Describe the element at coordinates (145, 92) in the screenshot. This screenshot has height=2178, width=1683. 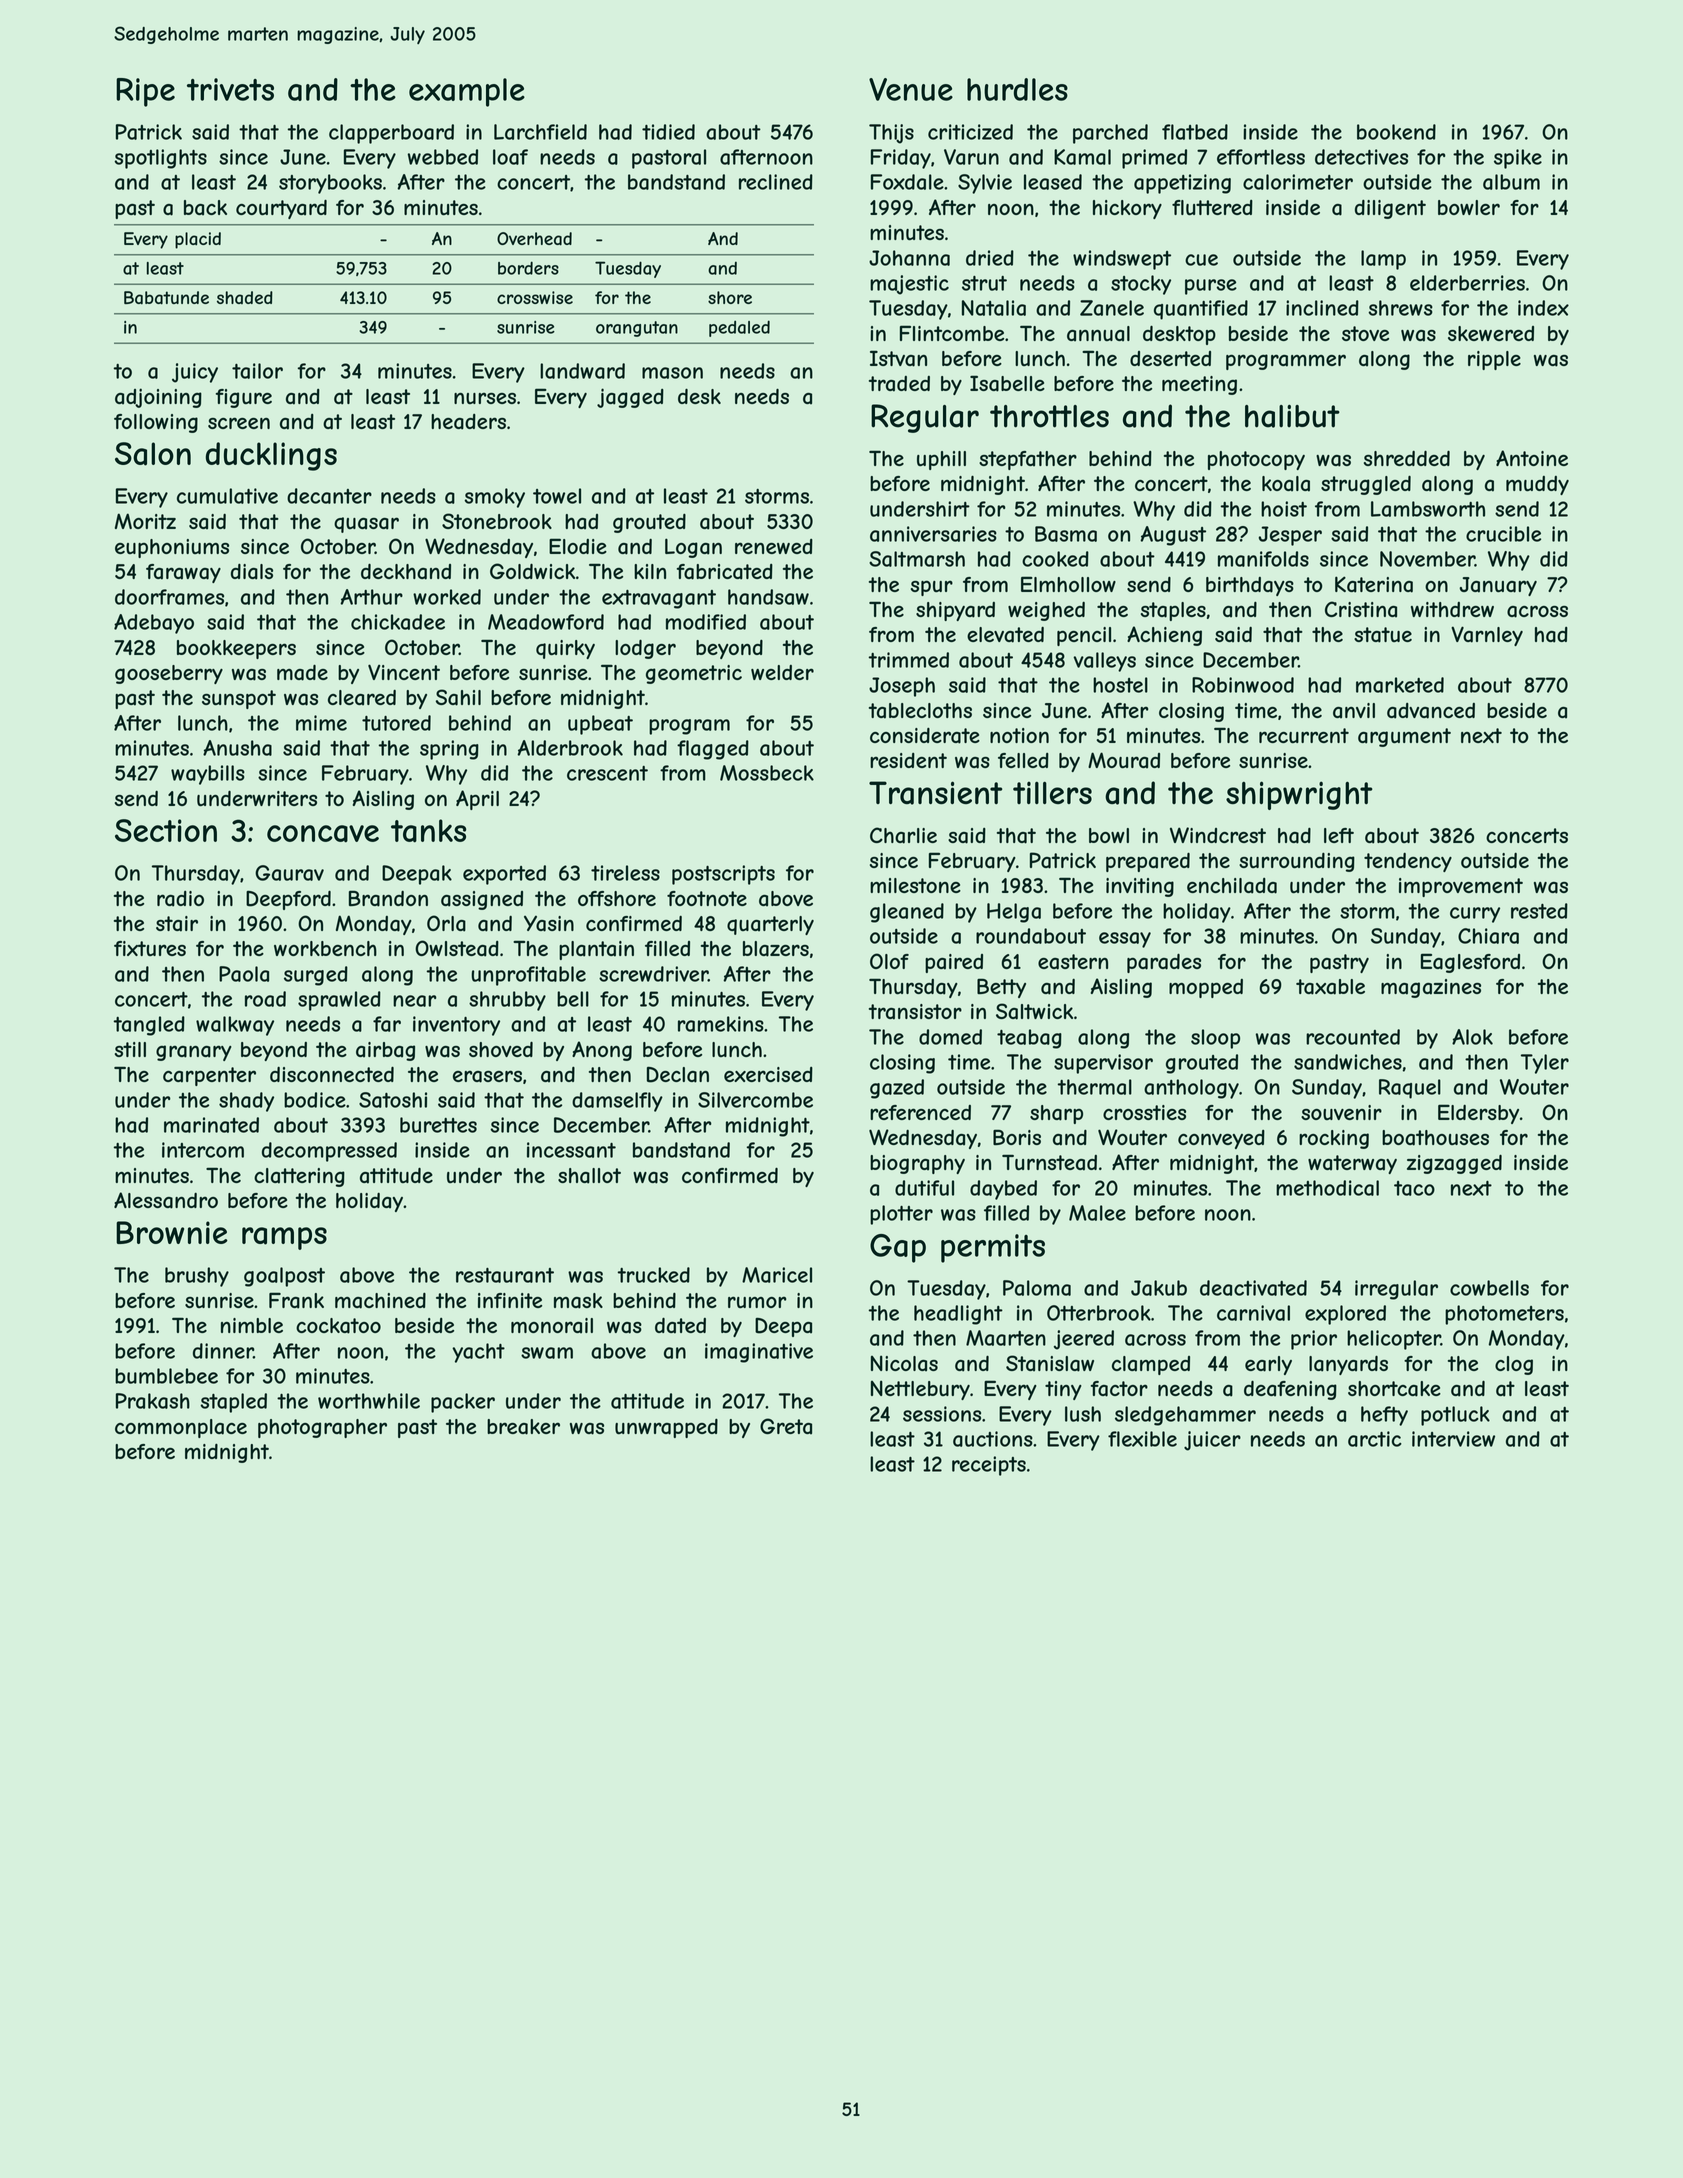
I see `Ripe` at that location.
